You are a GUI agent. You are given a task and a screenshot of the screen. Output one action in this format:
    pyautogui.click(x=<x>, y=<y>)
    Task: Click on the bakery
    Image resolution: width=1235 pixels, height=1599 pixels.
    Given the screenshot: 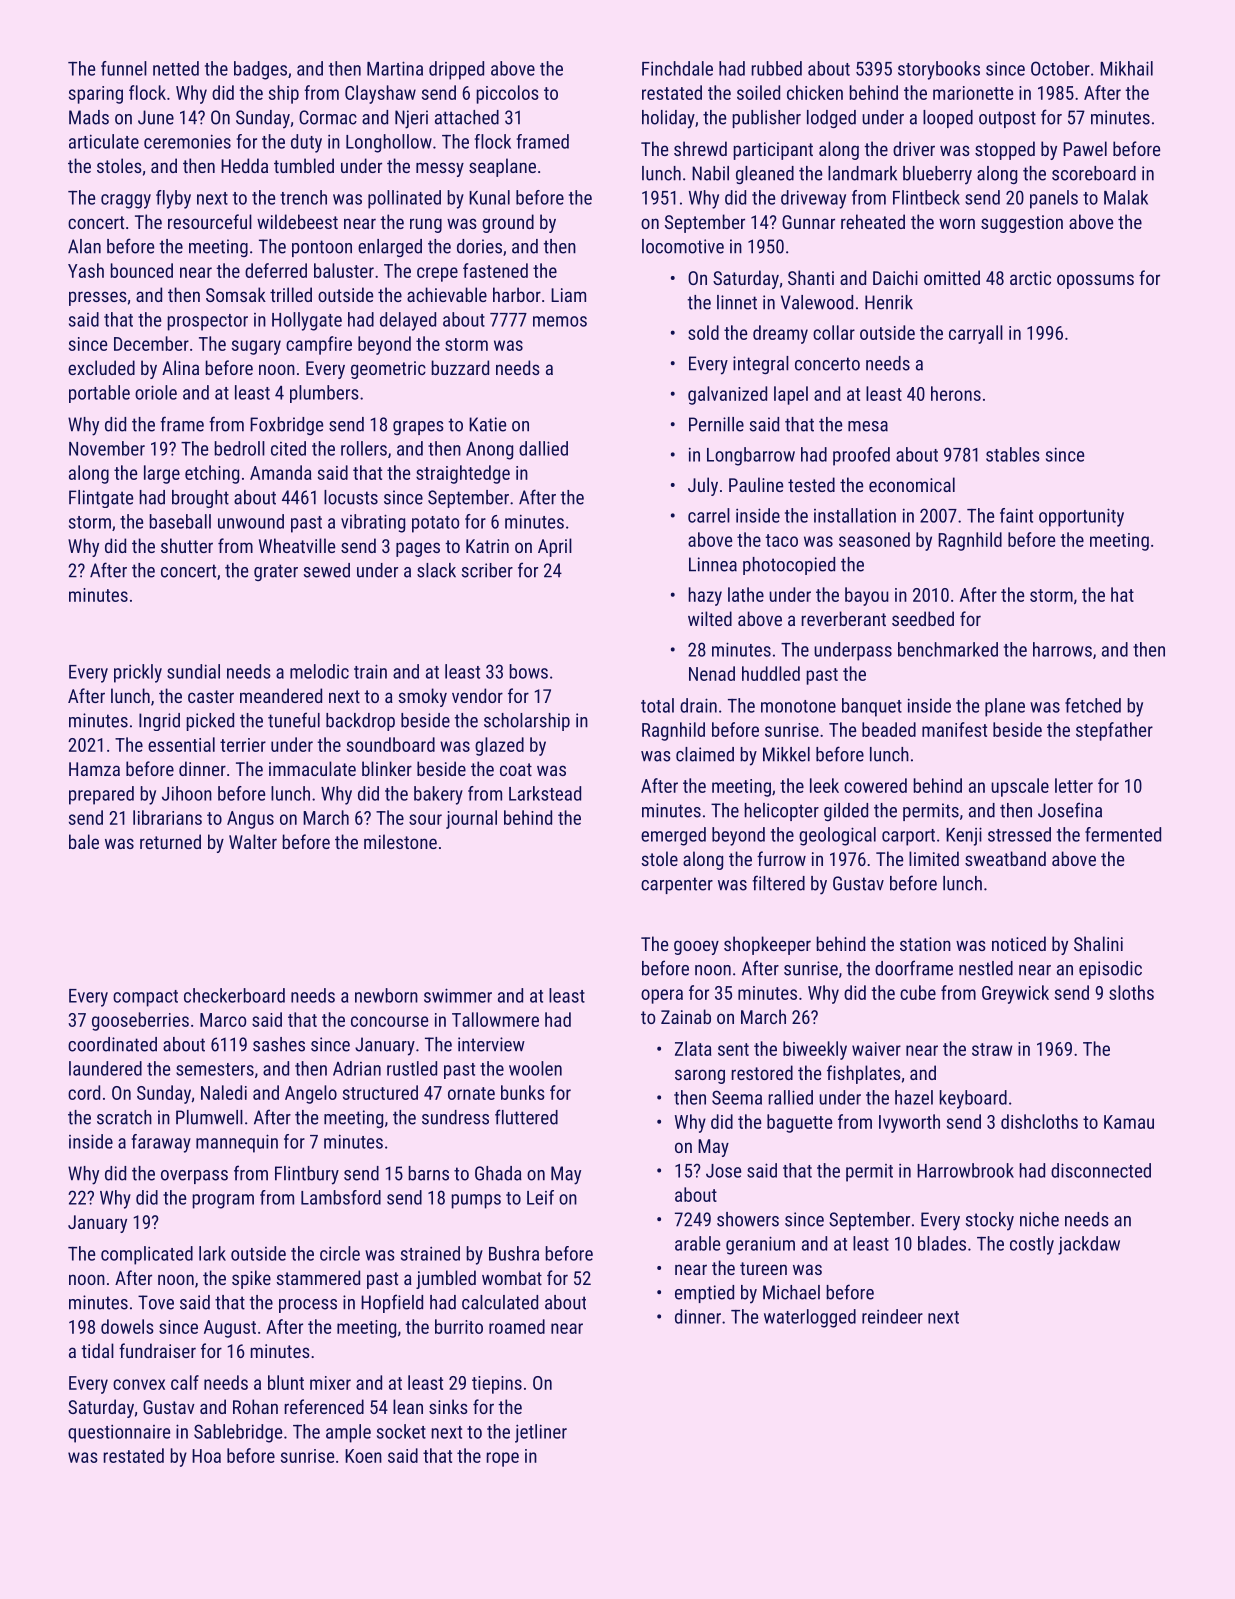 What is the action you would take?
    pyautogui.click(x=438, y=795)
